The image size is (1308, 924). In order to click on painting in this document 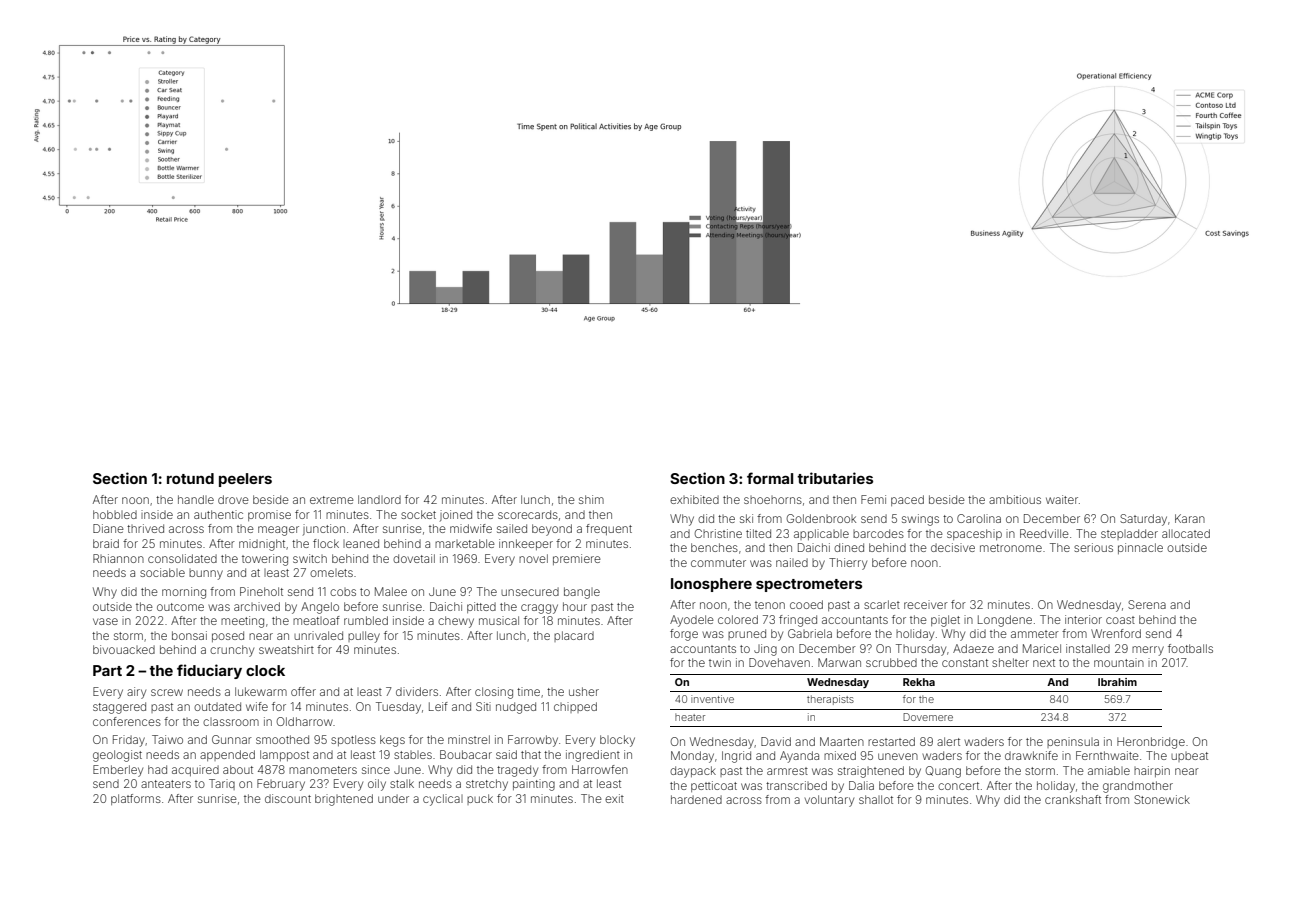, I will do `click(534, 785)`.
